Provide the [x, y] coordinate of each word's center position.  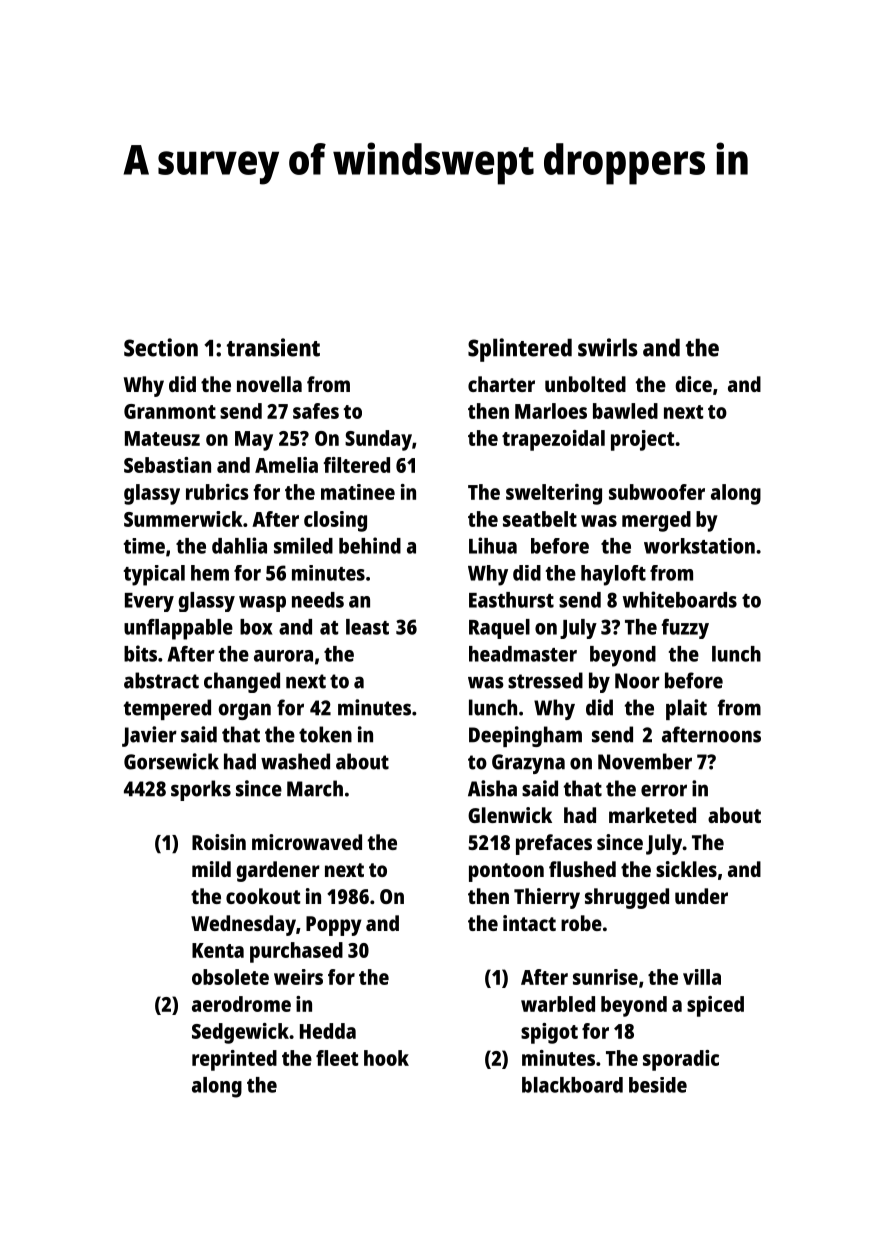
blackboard [572, 1085]
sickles [686, 869]
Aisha [492, 788]
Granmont [170, 411]
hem [210, 573]
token [325, 734]
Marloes [551, 411]
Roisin [219, 842]
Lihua [493, 545]
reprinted [234, 1060]
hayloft [613, 575]
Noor [637, 681]
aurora [283, 656]
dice [693, 384]
